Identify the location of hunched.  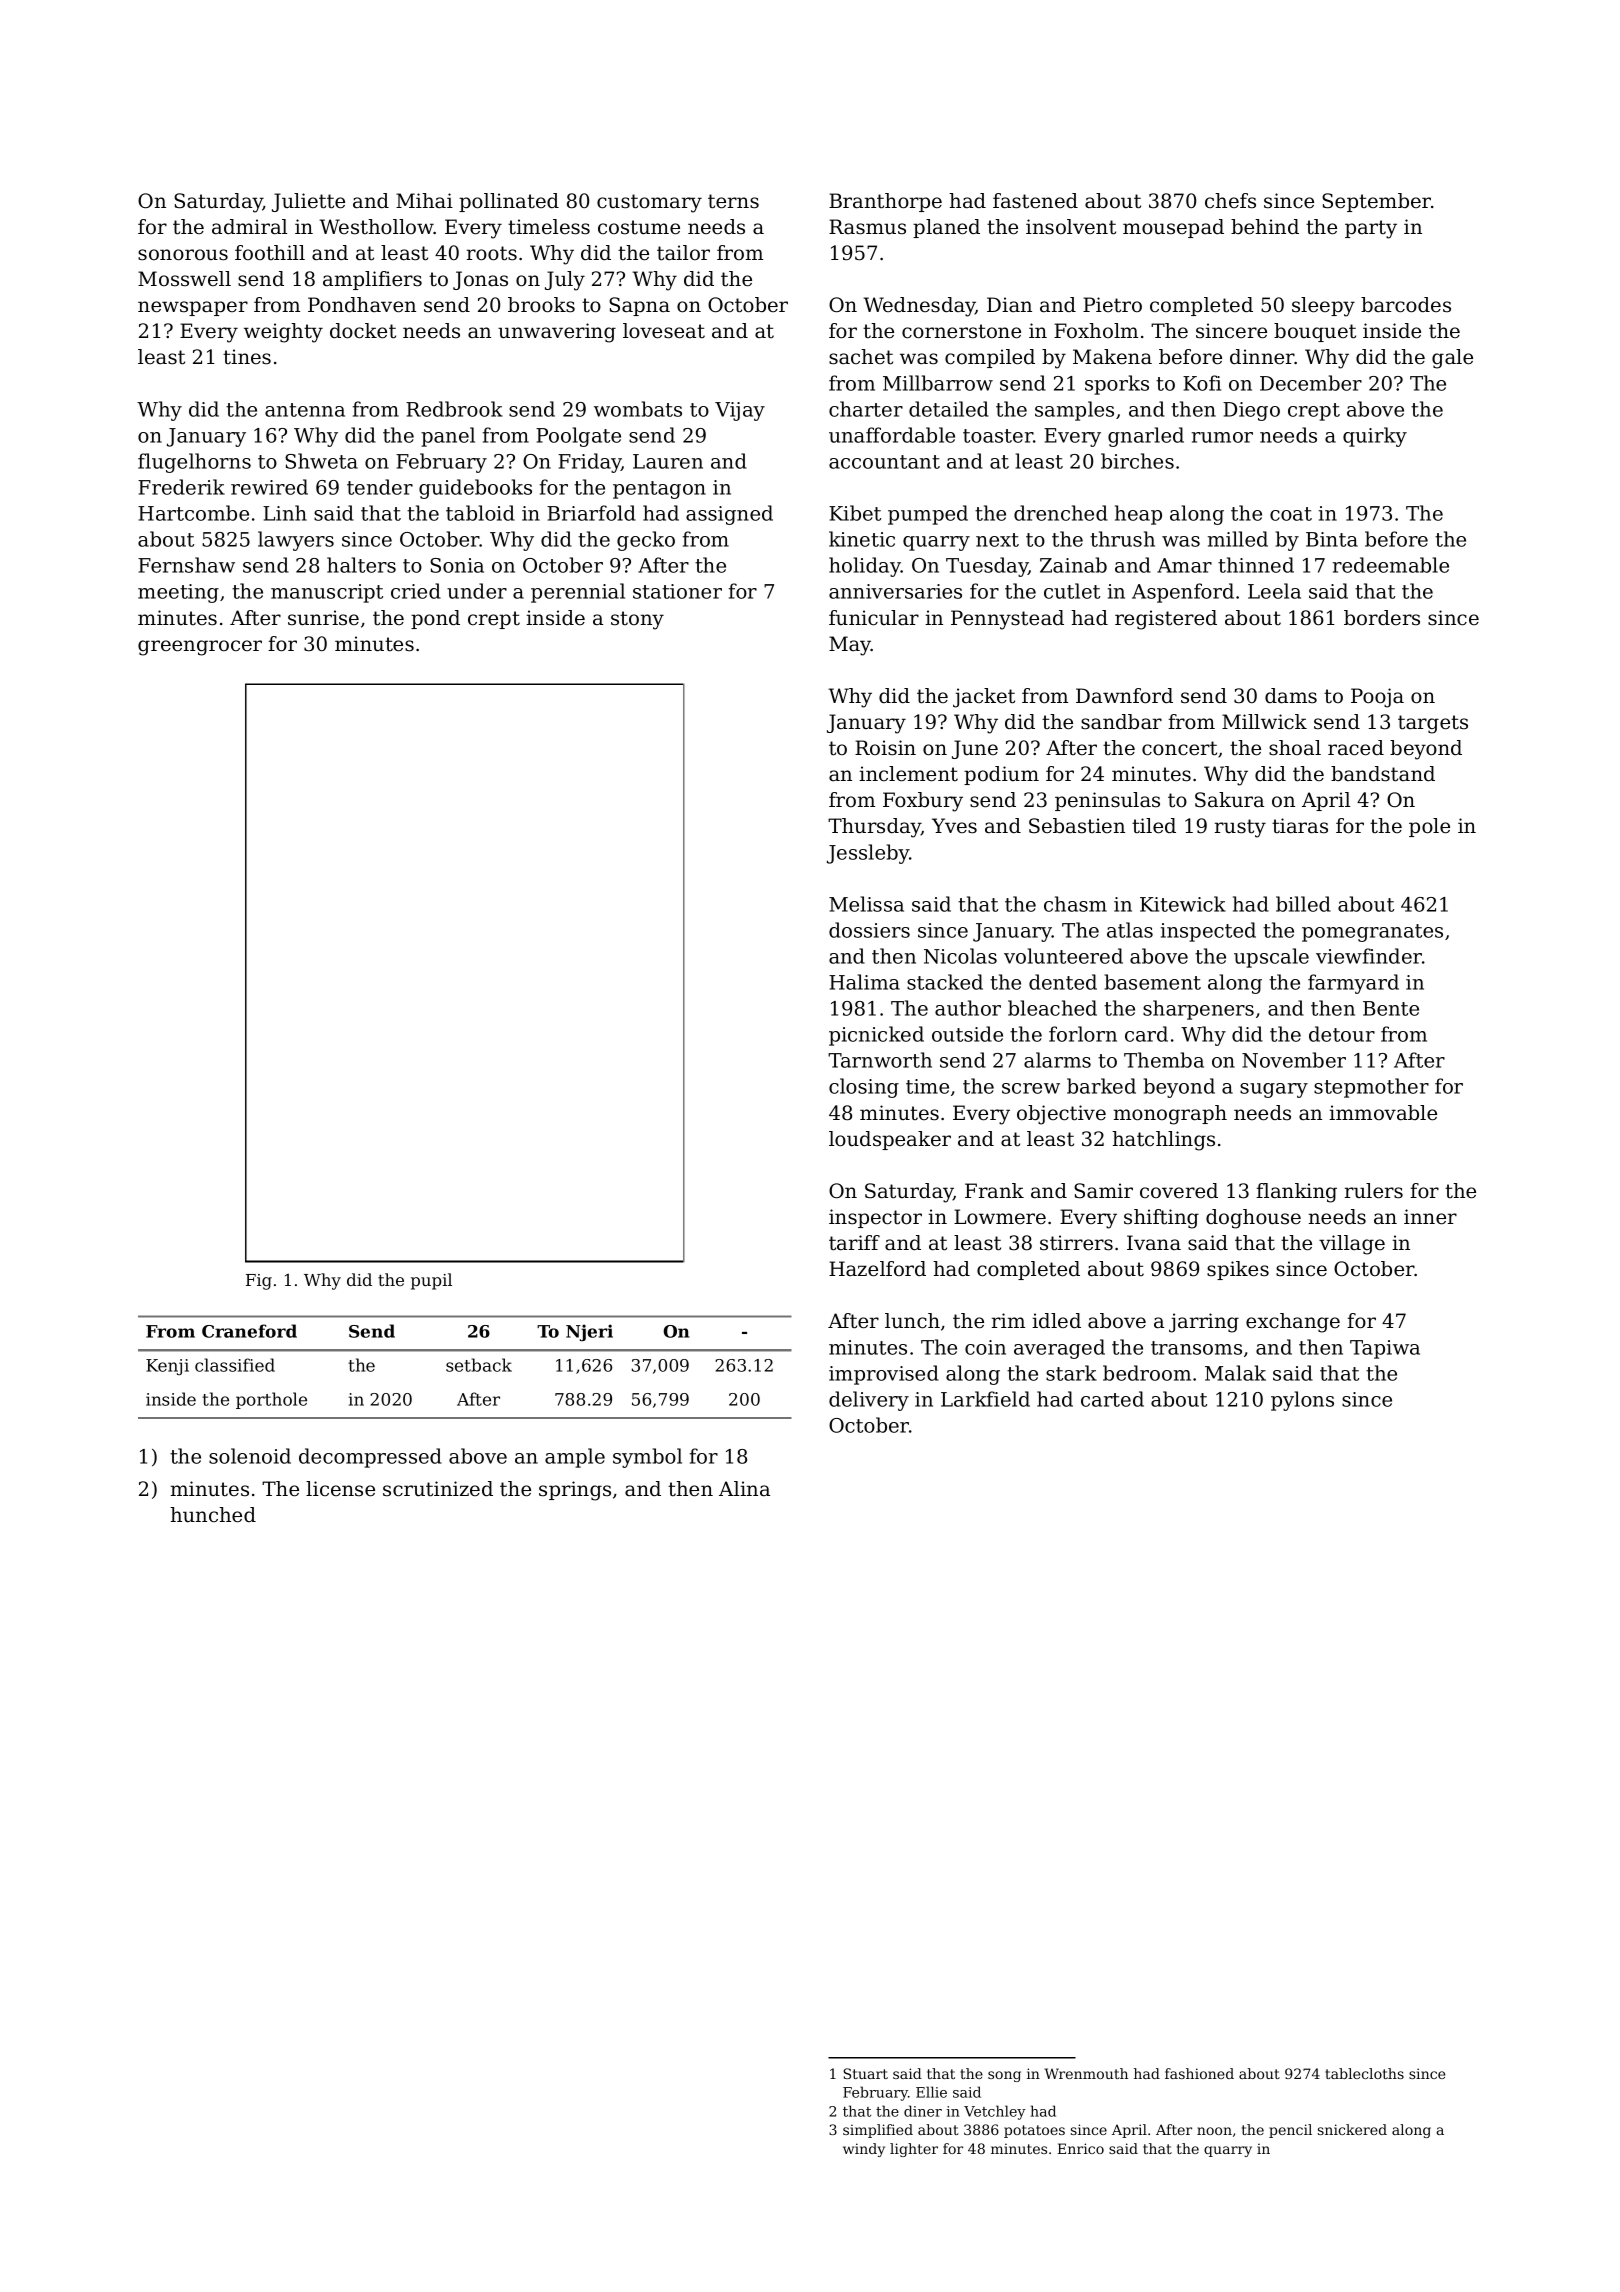
(213, 1515).
